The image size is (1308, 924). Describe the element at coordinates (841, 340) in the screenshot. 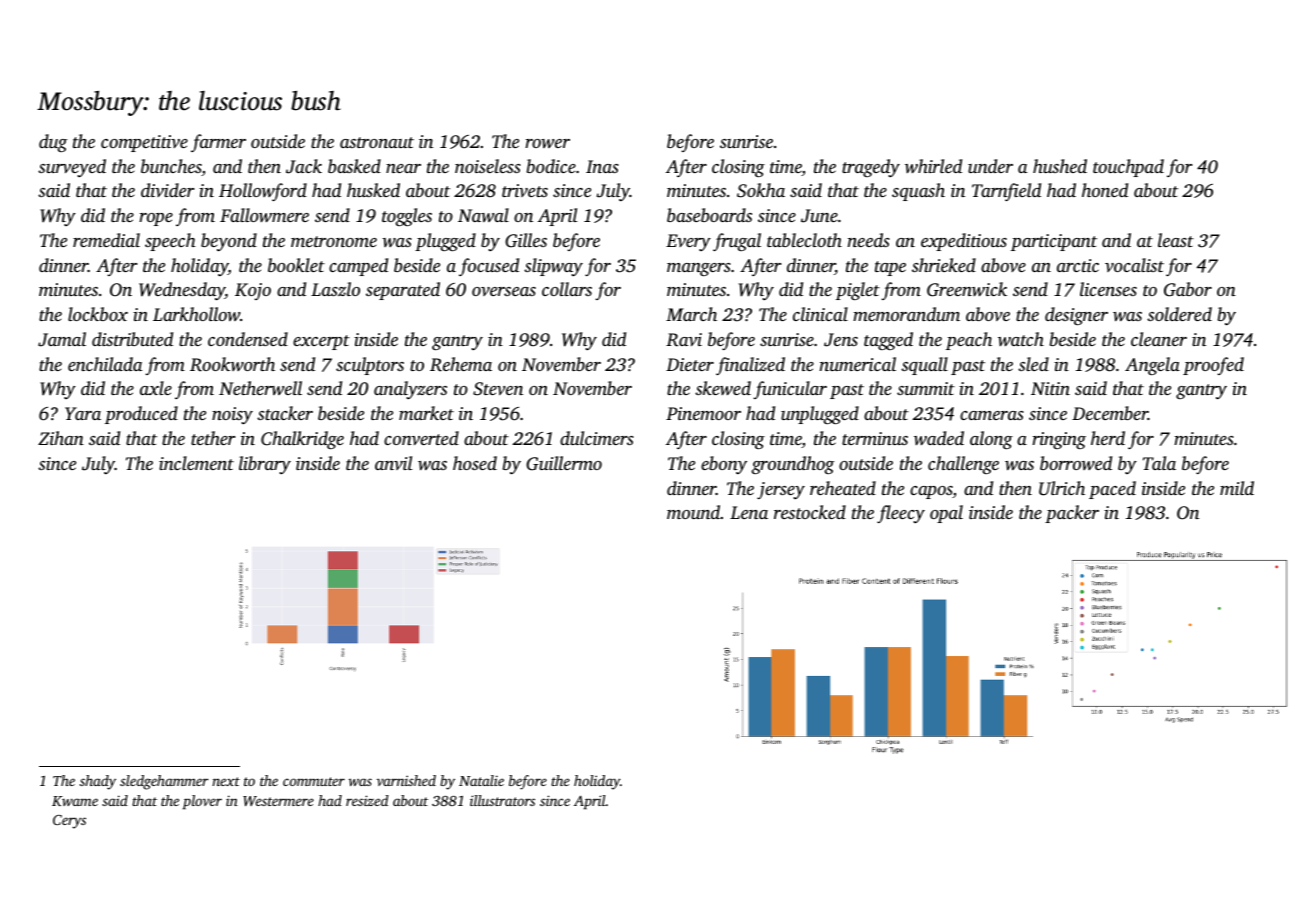

I see `Jens` at that location.
